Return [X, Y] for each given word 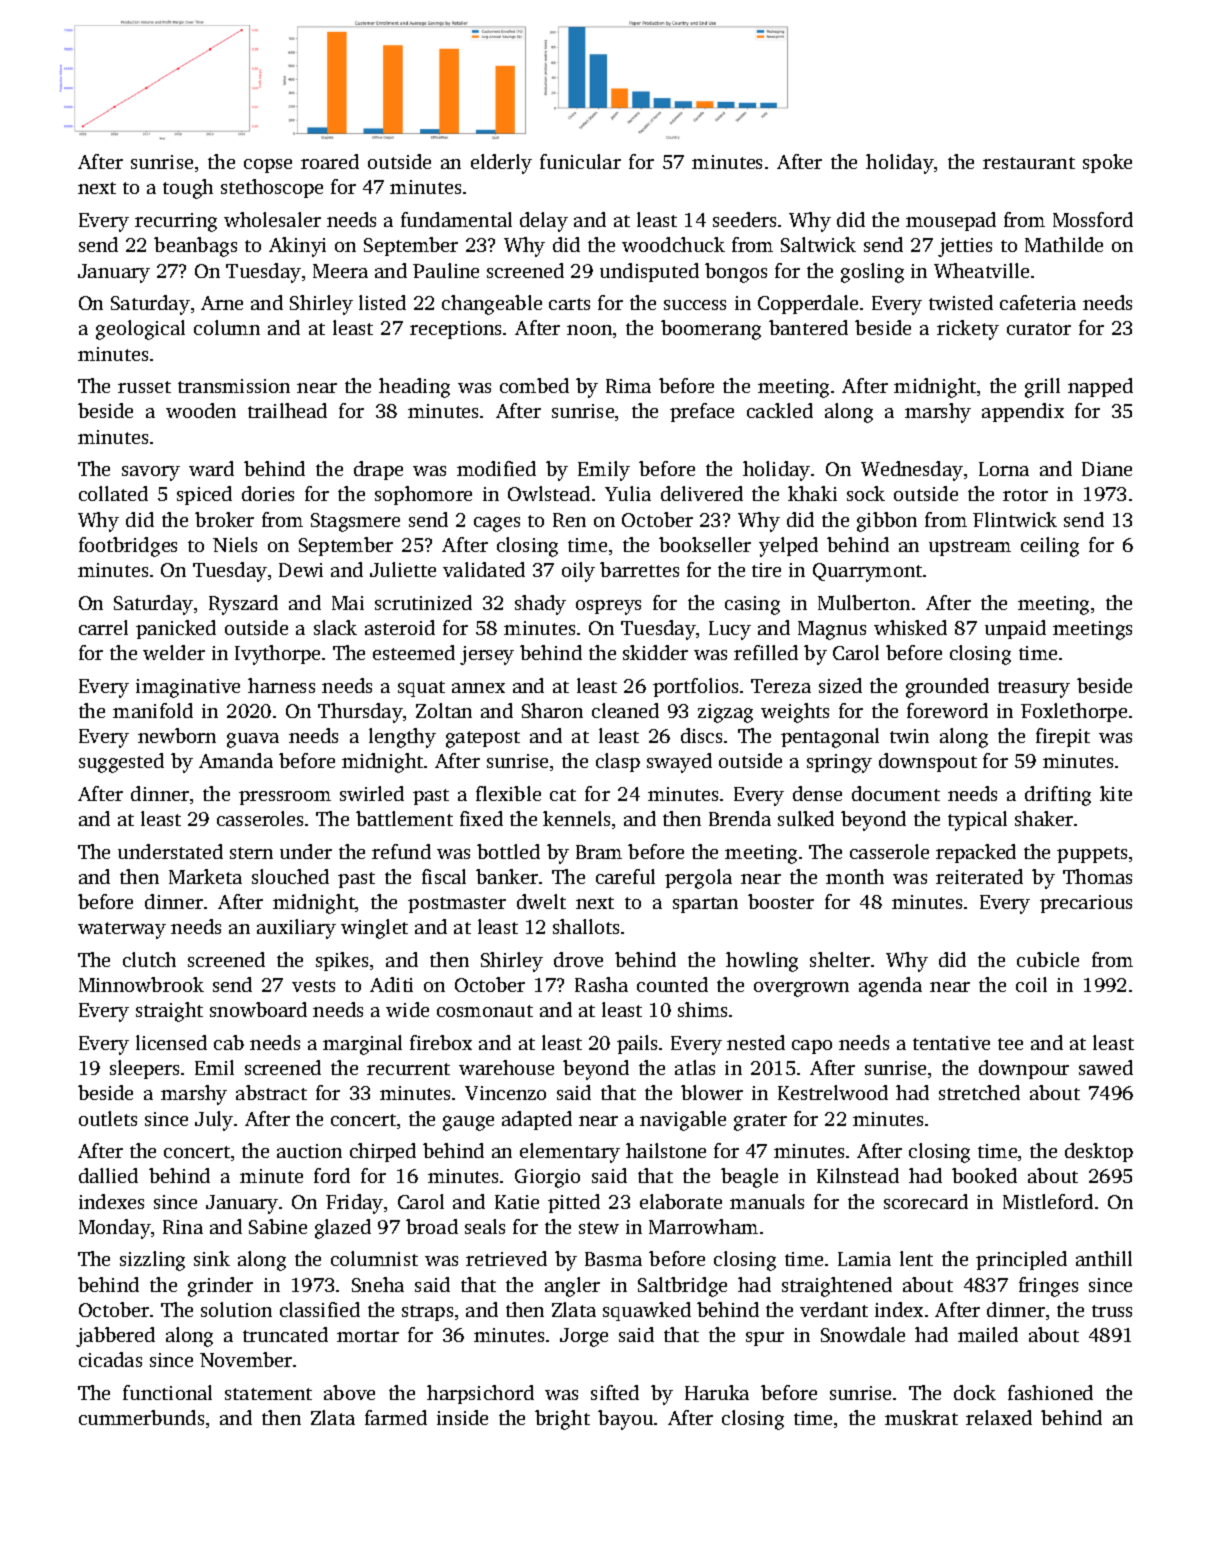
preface [702, 412]
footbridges [128, 547]
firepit [1063, 737]
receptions [455, 330]
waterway [122, 930]
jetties [965, 247]
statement [268, 1394]
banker [507, 876]
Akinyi [297, 247]
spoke [1107, 163]
